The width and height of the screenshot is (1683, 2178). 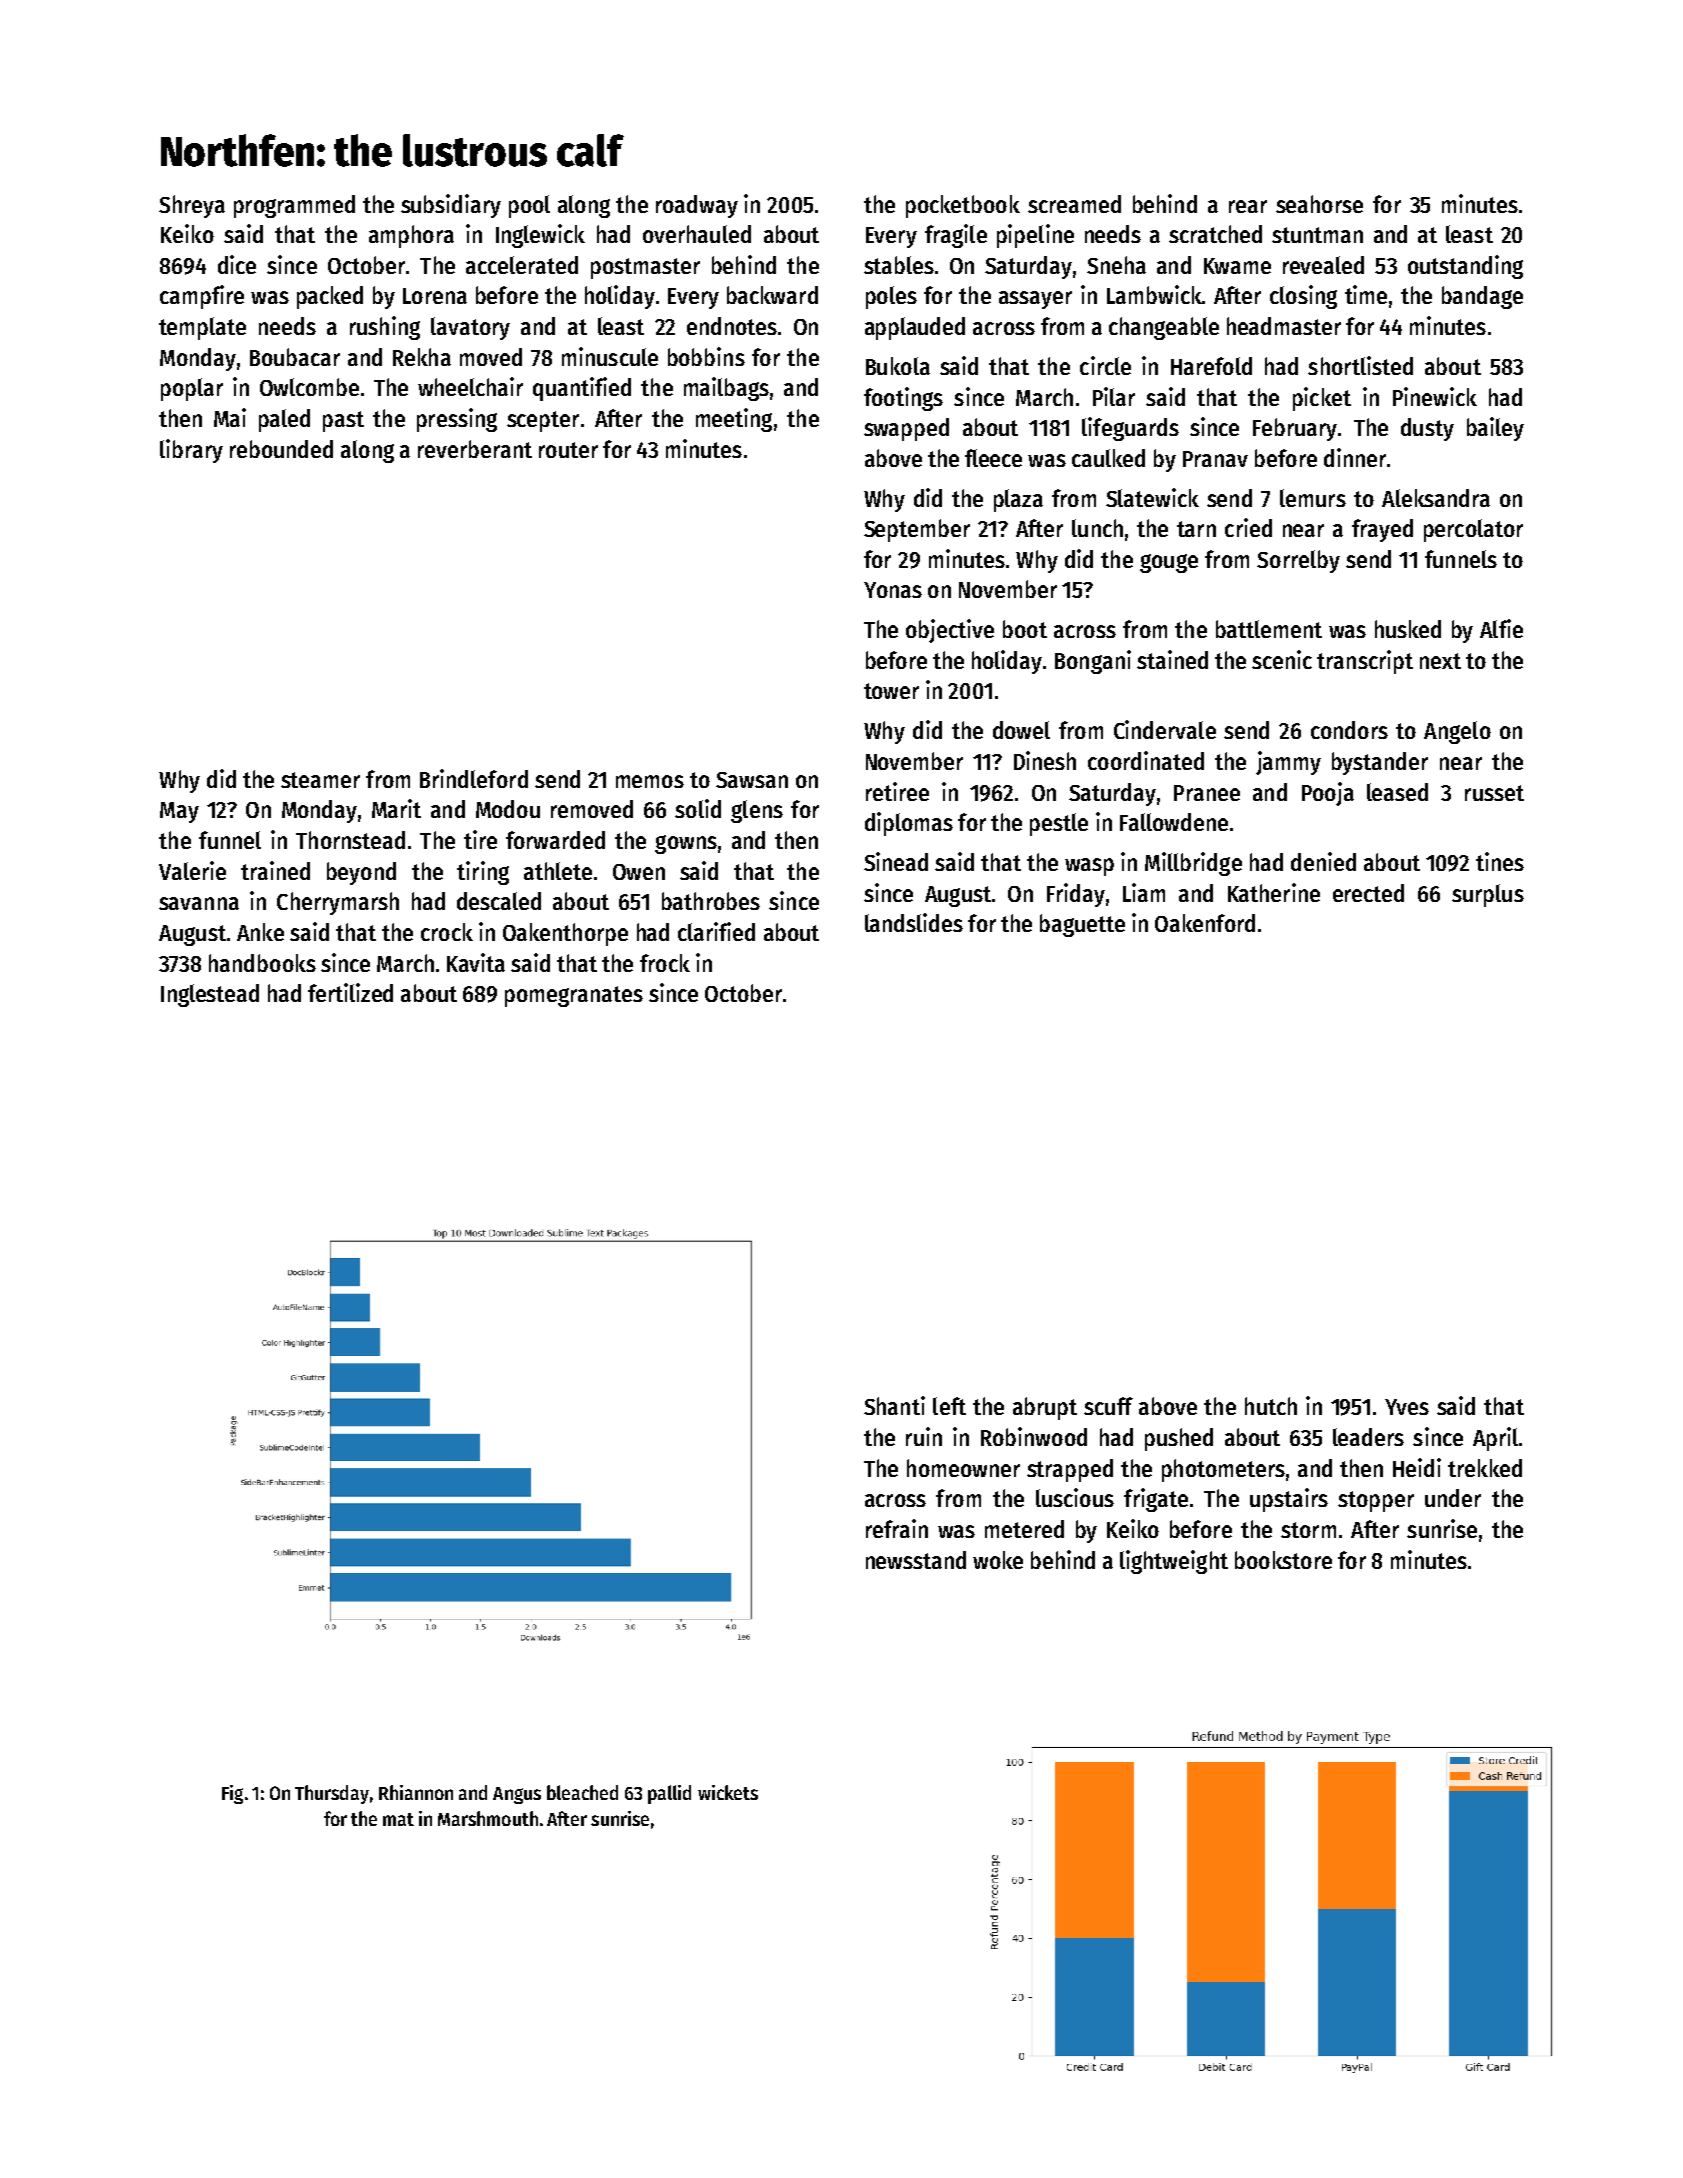 I want to click on landslides, so click(x=914, y=922).
